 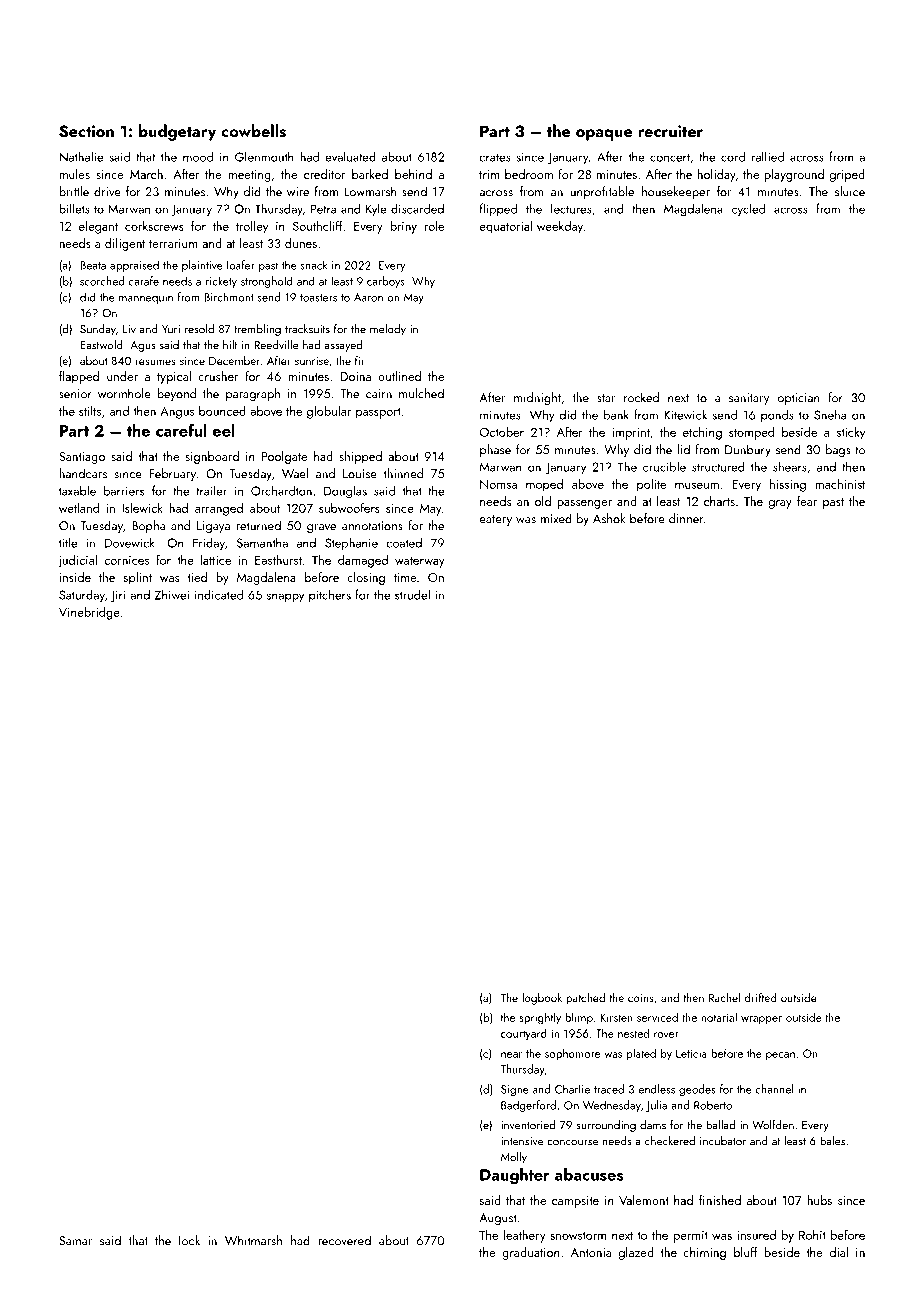 I want to click on Samar, so click(x=75, y=1241).
